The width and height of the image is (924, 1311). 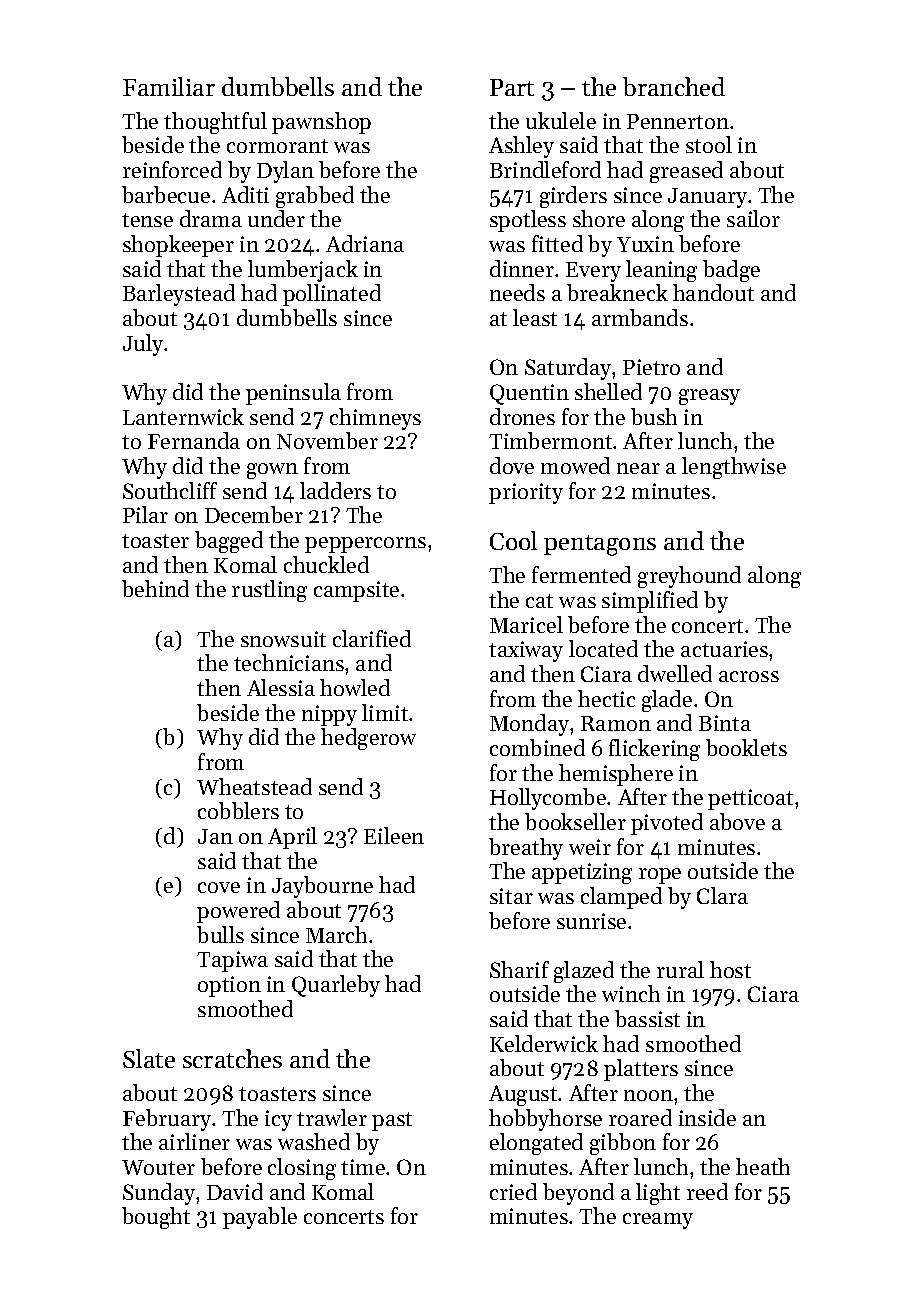 I want to click on Aditi, so click(x=245, y=194).
